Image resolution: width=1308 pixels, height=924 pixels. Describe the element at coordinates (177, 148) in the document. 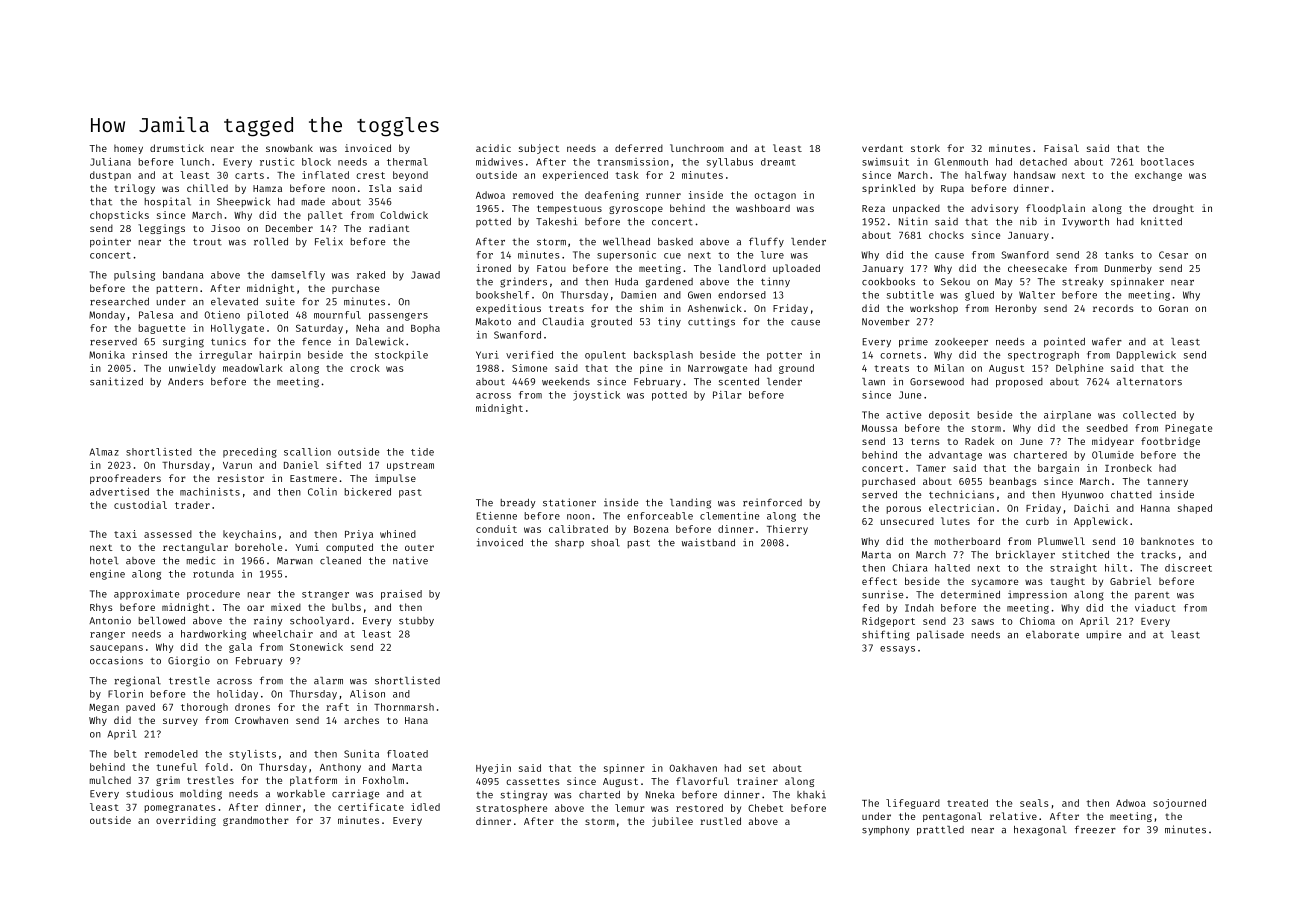

I see `drumstick` at that location.
